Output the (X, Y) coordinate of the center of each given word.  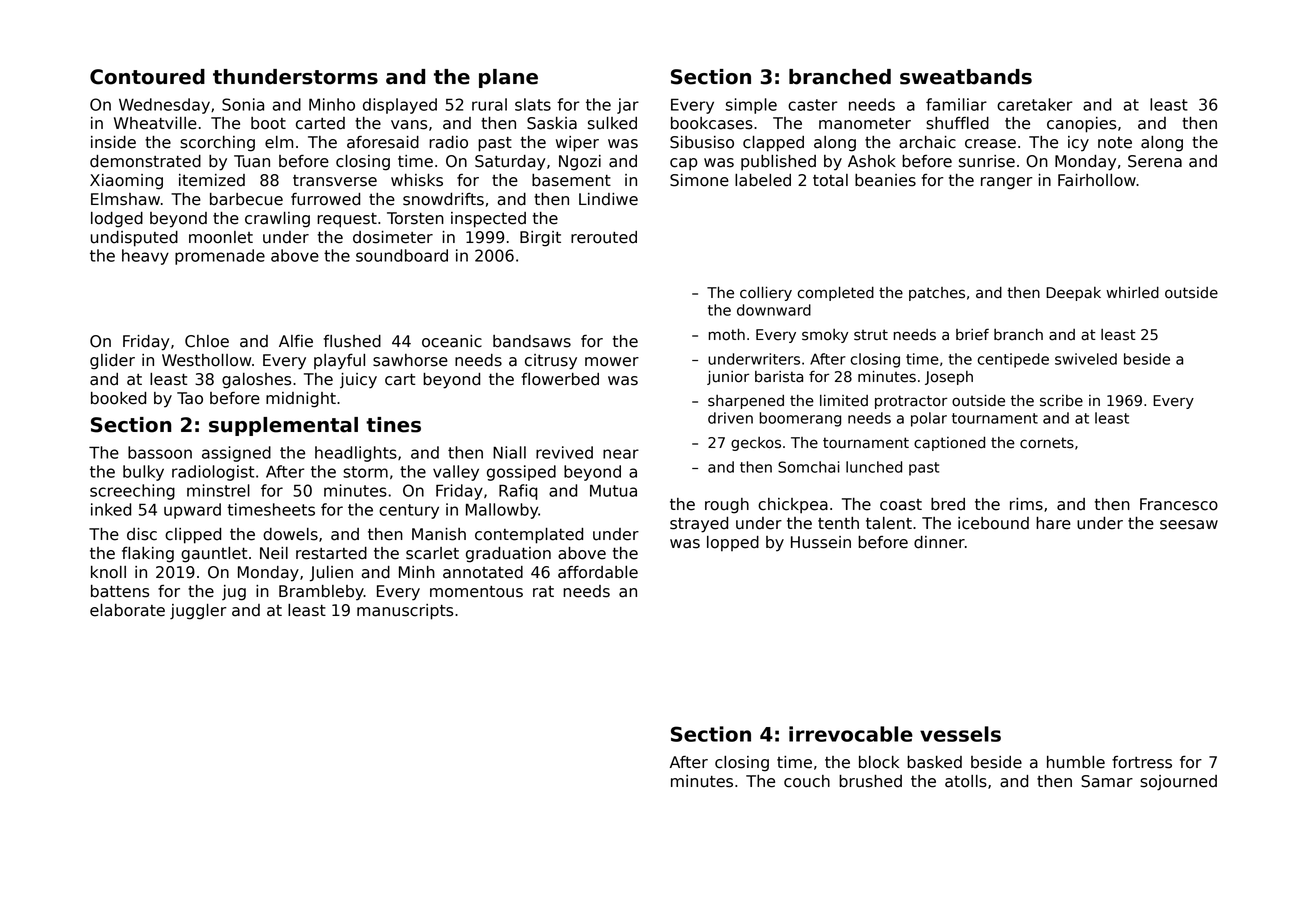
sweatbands (966, 77)
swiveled (1086, 359)
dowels (290, 534)
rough (727, 506)
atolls (966, 781)
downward (774, 310)
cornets (1047, 443)
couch (807, 781)
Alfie (296, 341)
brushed (870, 781)
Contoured (147, 77)
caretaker (1035, 104)
